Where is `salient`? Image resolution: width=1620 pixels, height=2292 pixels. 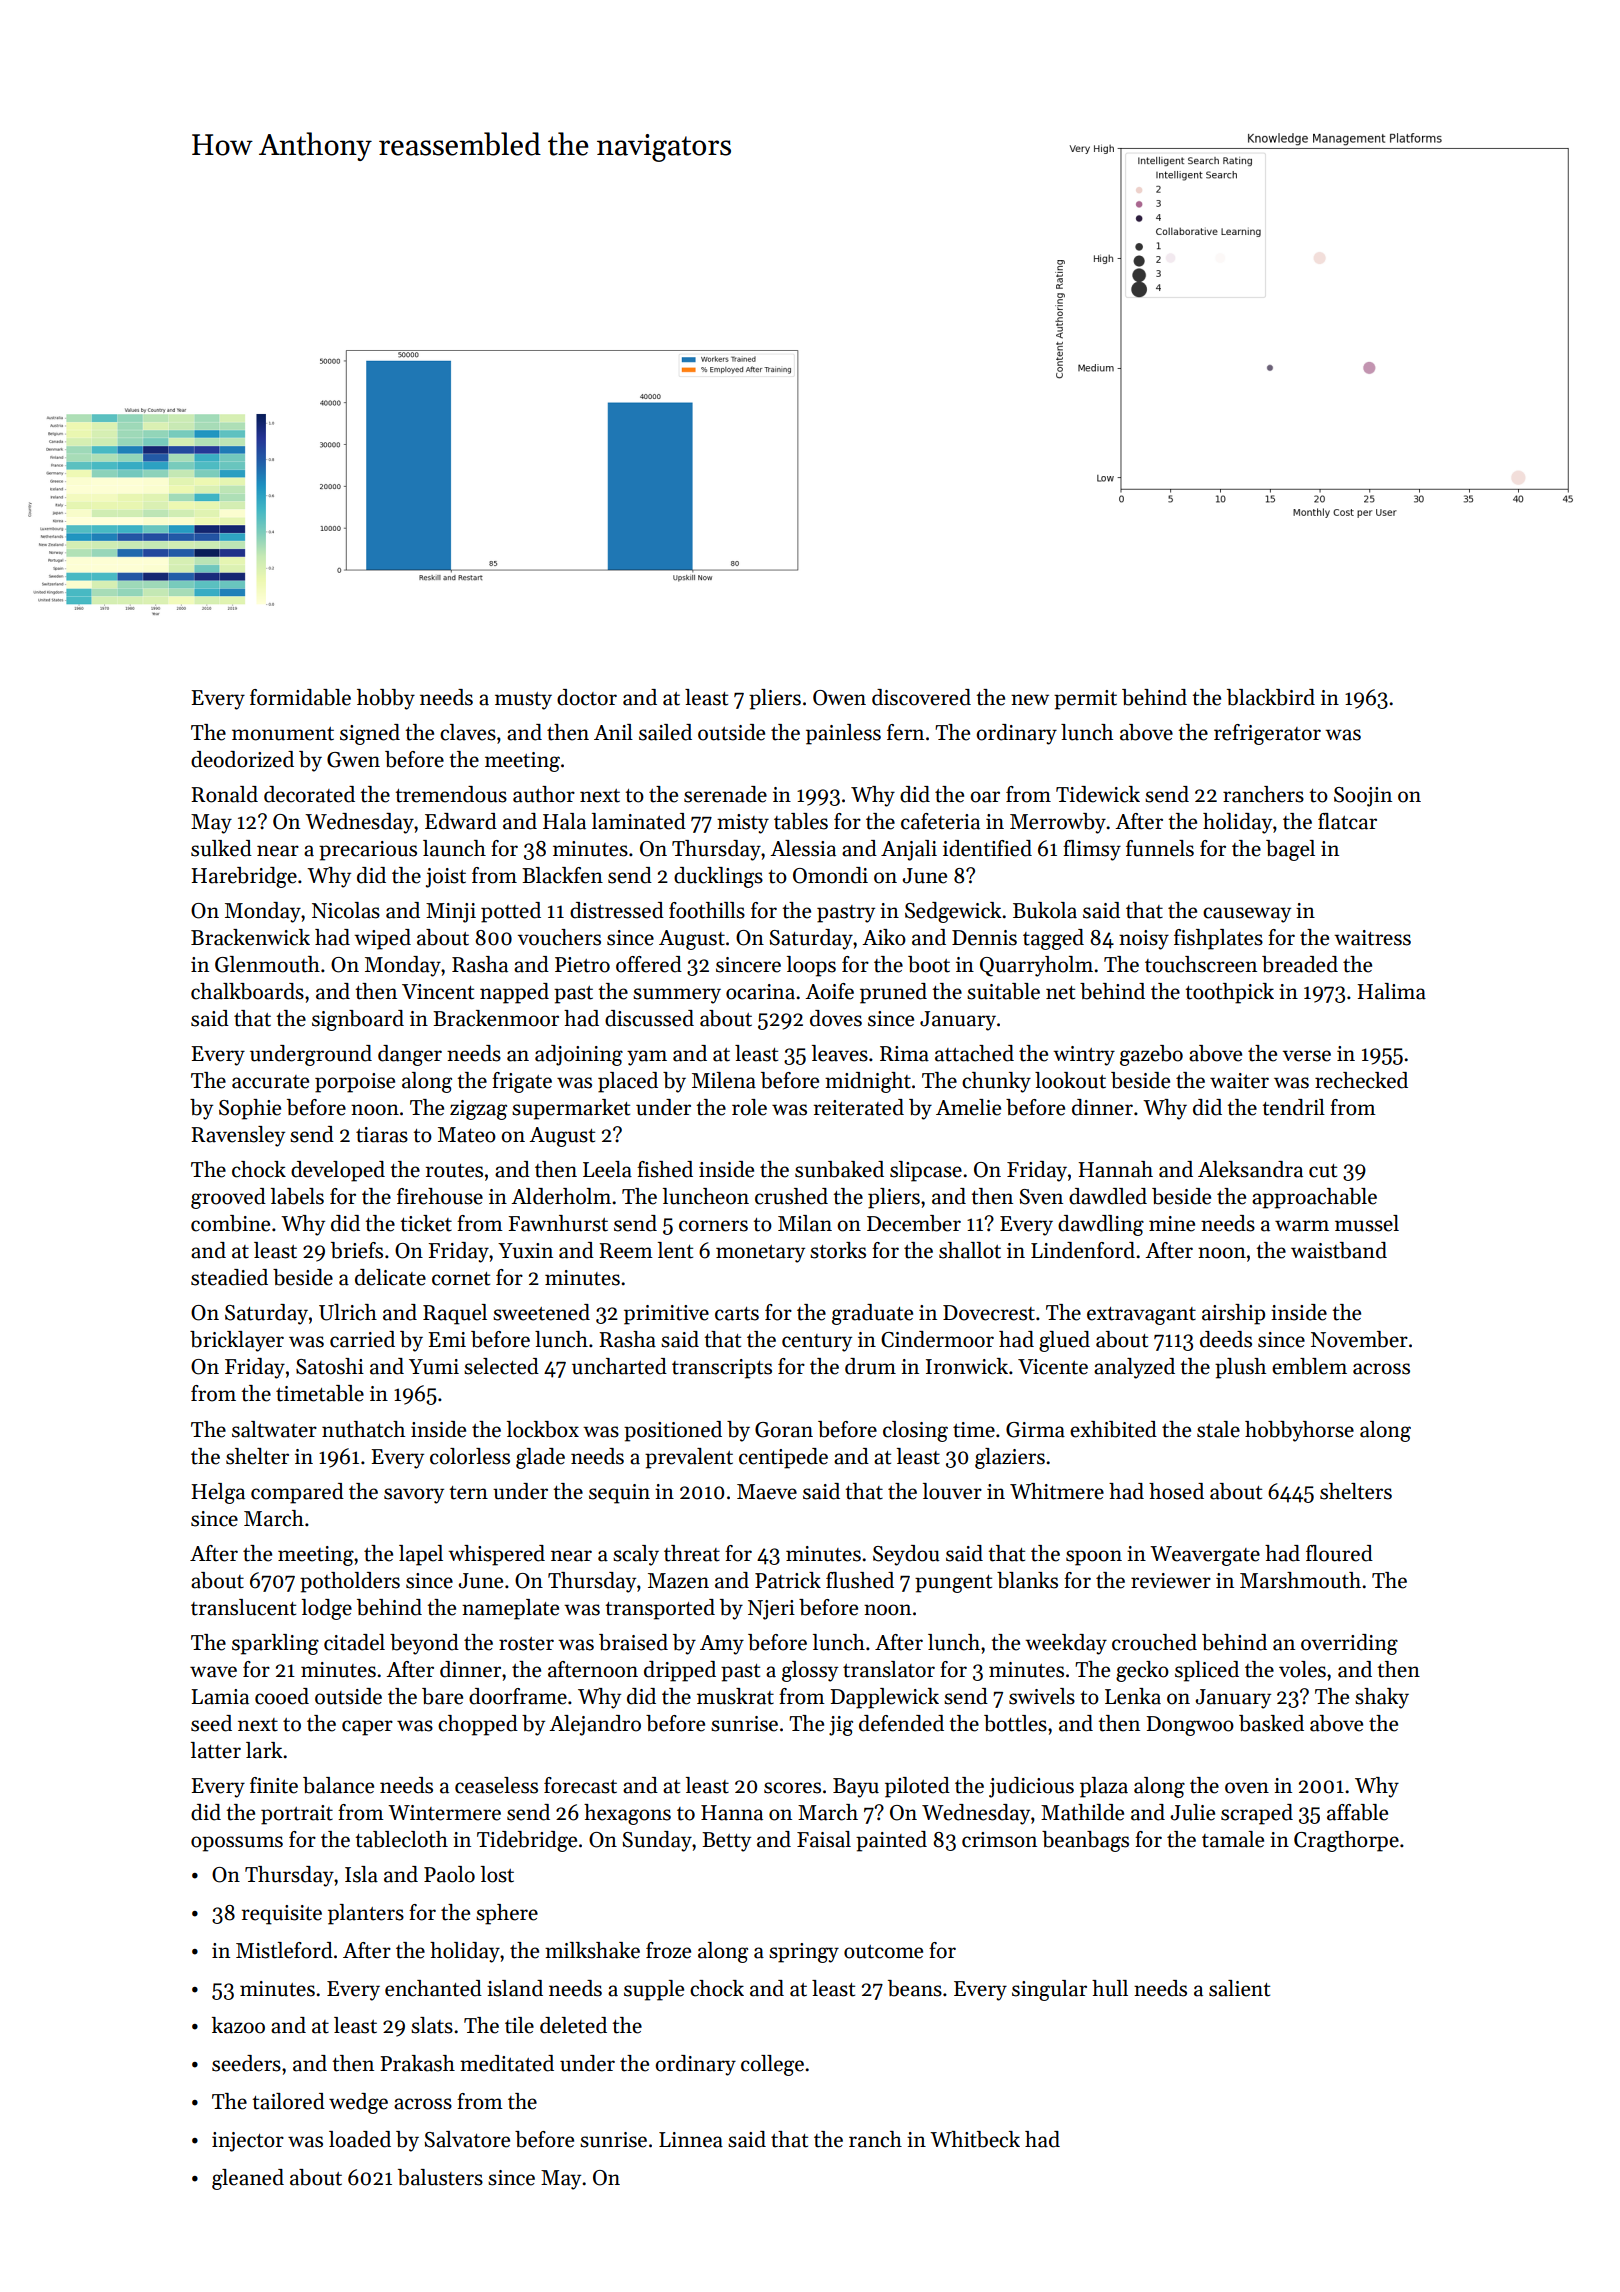 salient is located at coordinates (1239, 1988).
